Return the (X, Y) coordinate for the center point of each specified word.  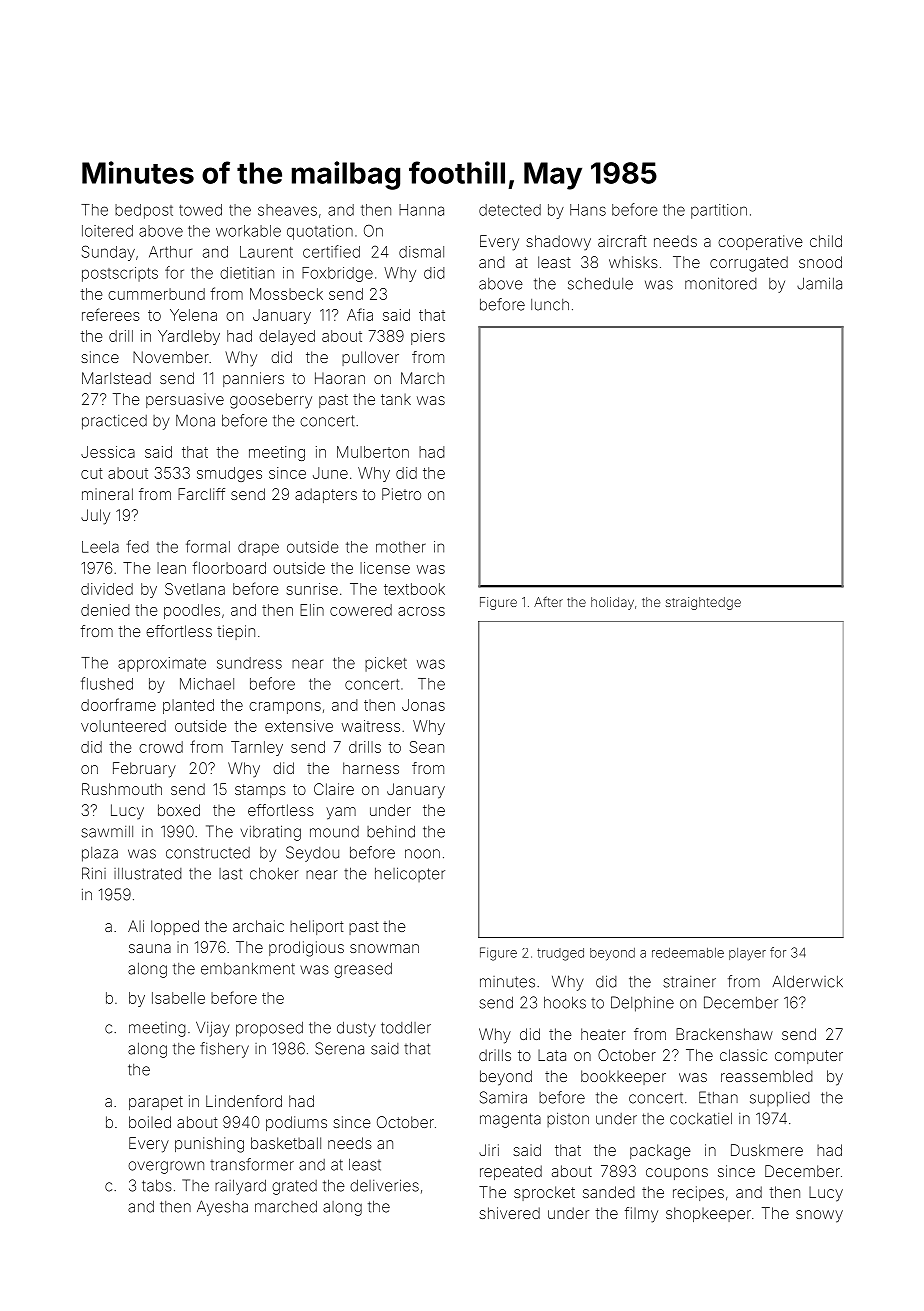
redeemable (688, 953)
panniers (253, 379)
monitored (721, 283)
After (548, 601)
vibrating (271, 833)
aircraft (622, 241)
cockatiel (701, 1118)
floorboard (229, 567)
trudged (560, 954)
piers (428, 337)
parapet (156, 1103)
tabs (157, 1185)
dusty (356, 1029)
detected (510, 210)
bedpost (144, 211)
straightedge (703, 603)
